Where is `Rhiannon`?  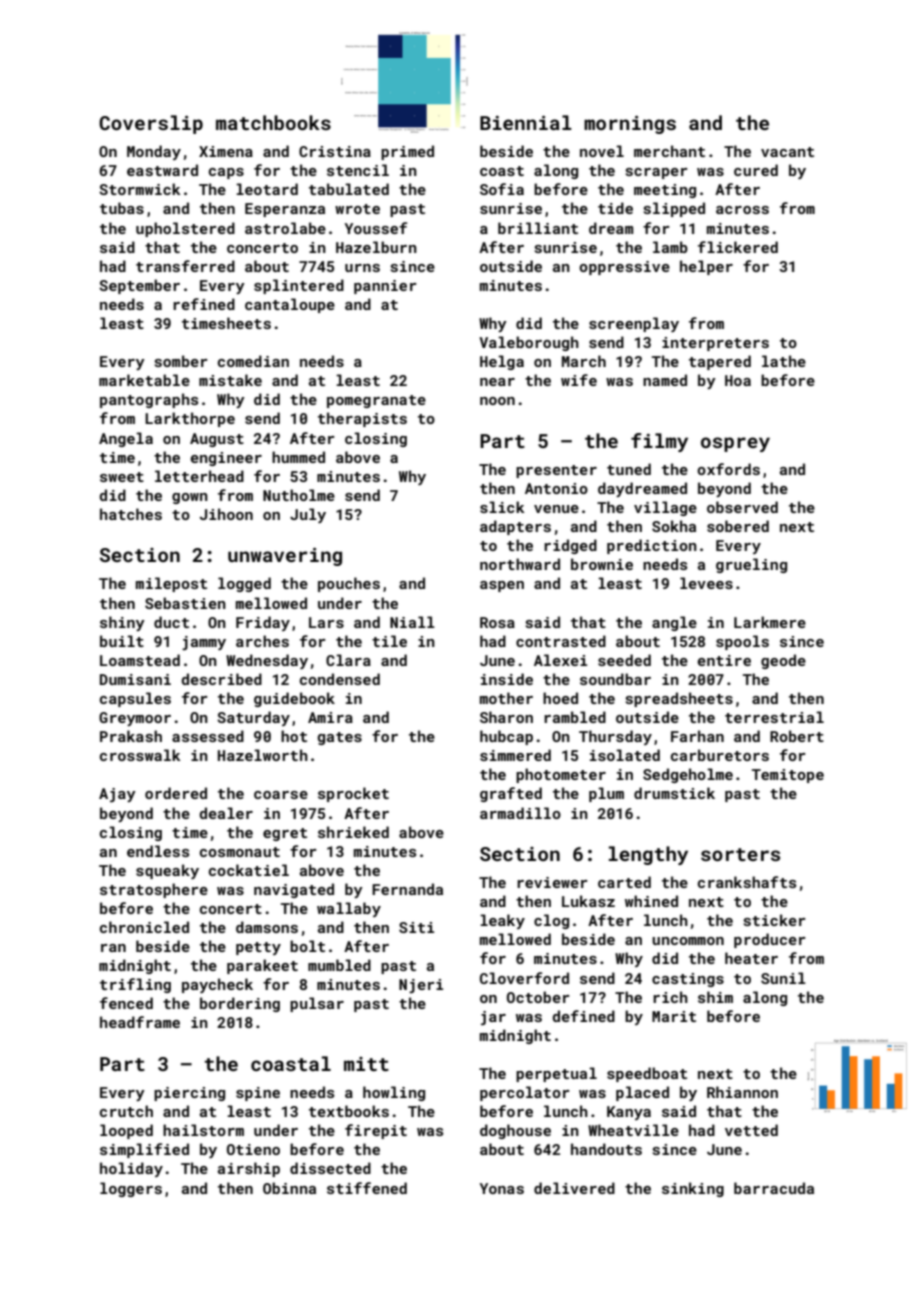
Rhiannon is located at coordinates (742, 1092).
